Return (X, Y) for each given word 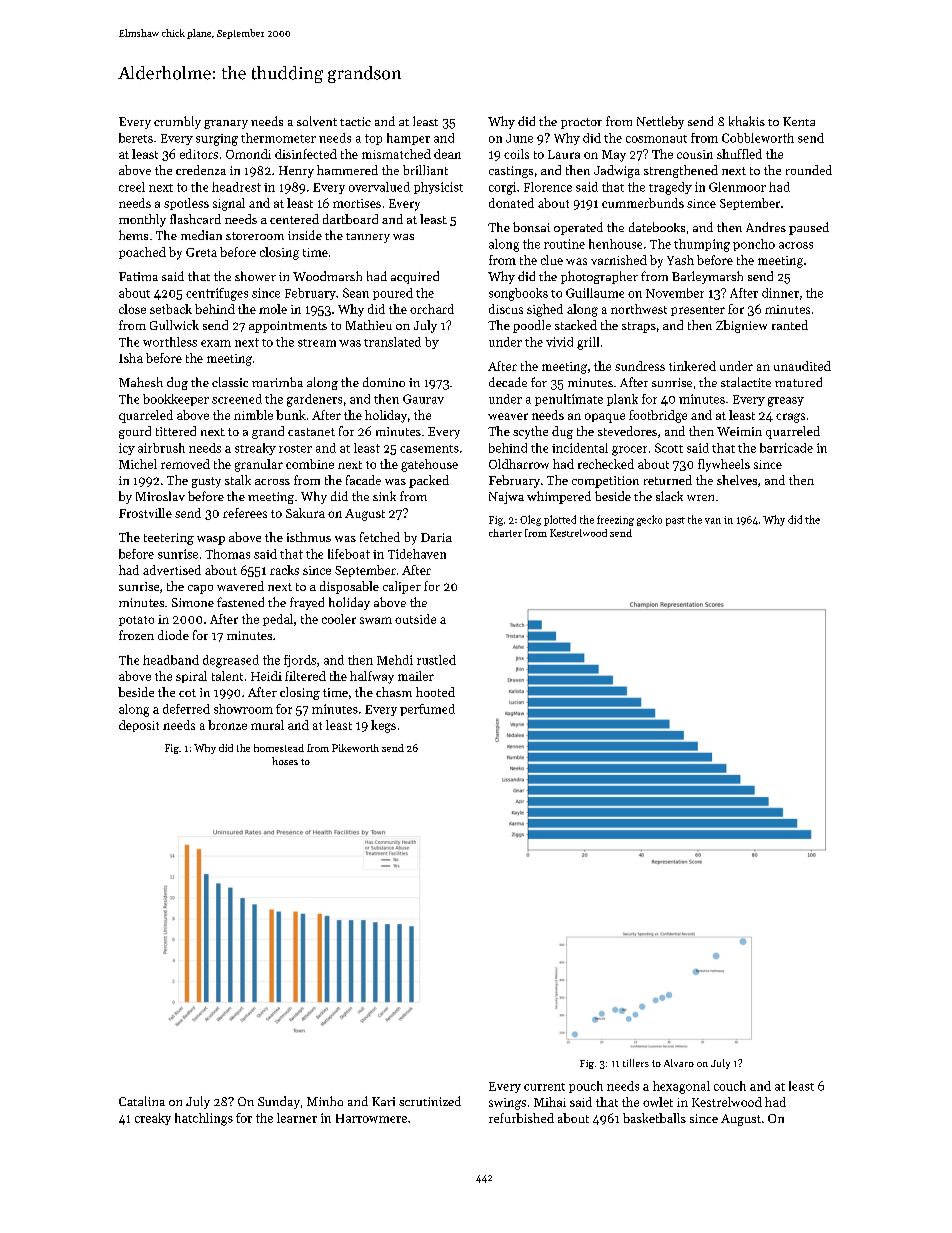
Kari (383, 1101)
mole (273, 309)
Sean (356, 293)
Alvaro (679, 1063)
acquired (415, 277)
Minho (325, 1101)
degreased (231, 661)
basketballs (654, 1118)
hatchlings (204, 1119)
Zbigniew (741, 326)
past (675, 521)
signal (229, 204)
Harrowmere (371, 1118)
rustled (436, 660)
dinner (780, 293)
